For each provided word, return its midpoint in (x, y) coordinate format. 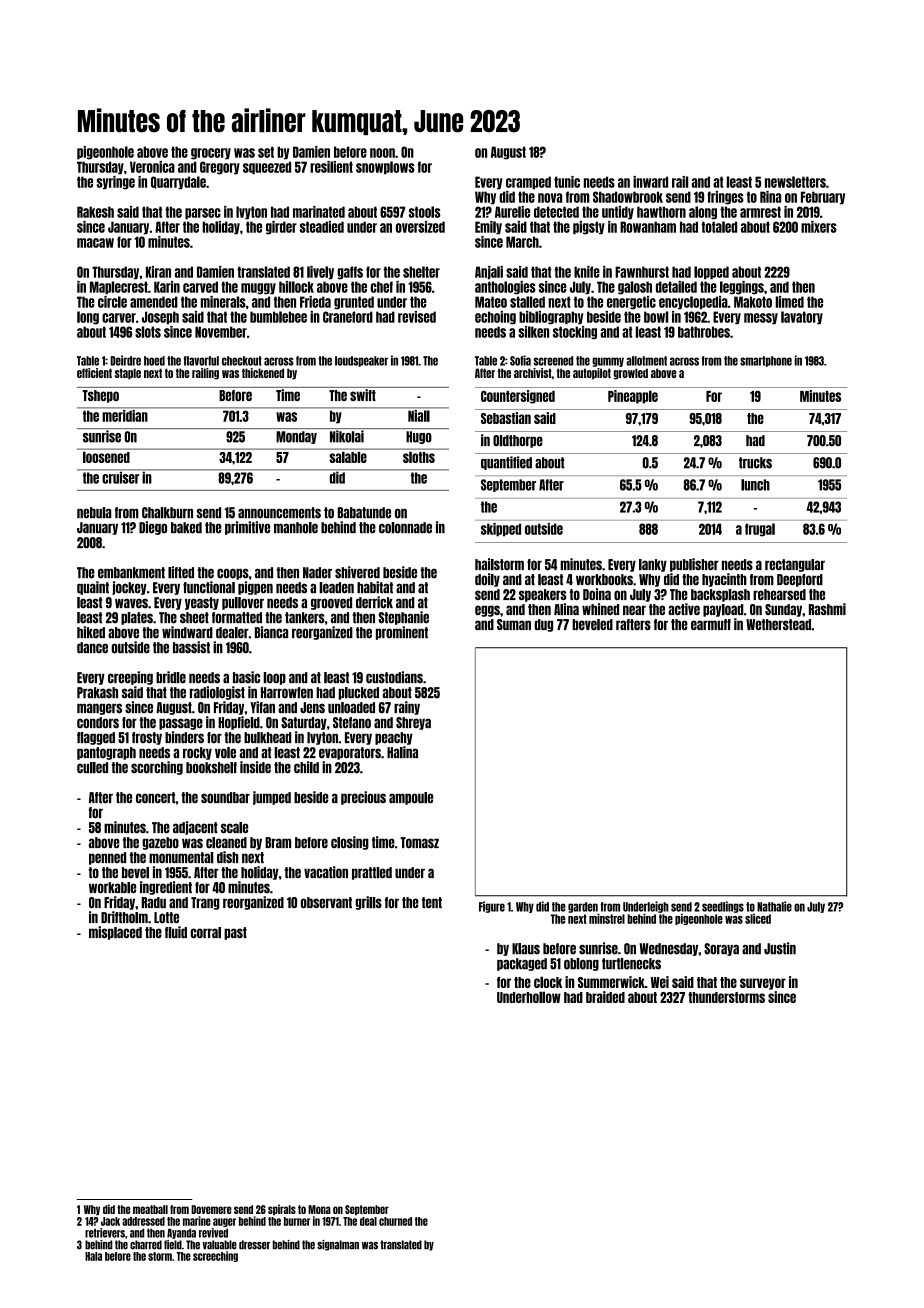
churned (395, 1221)
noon (382, 153)
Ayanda (181, 1233)
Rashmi (827, 609)
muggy (258, 289)
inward (650, 182)
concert (155, 797)
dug (544, 625)
